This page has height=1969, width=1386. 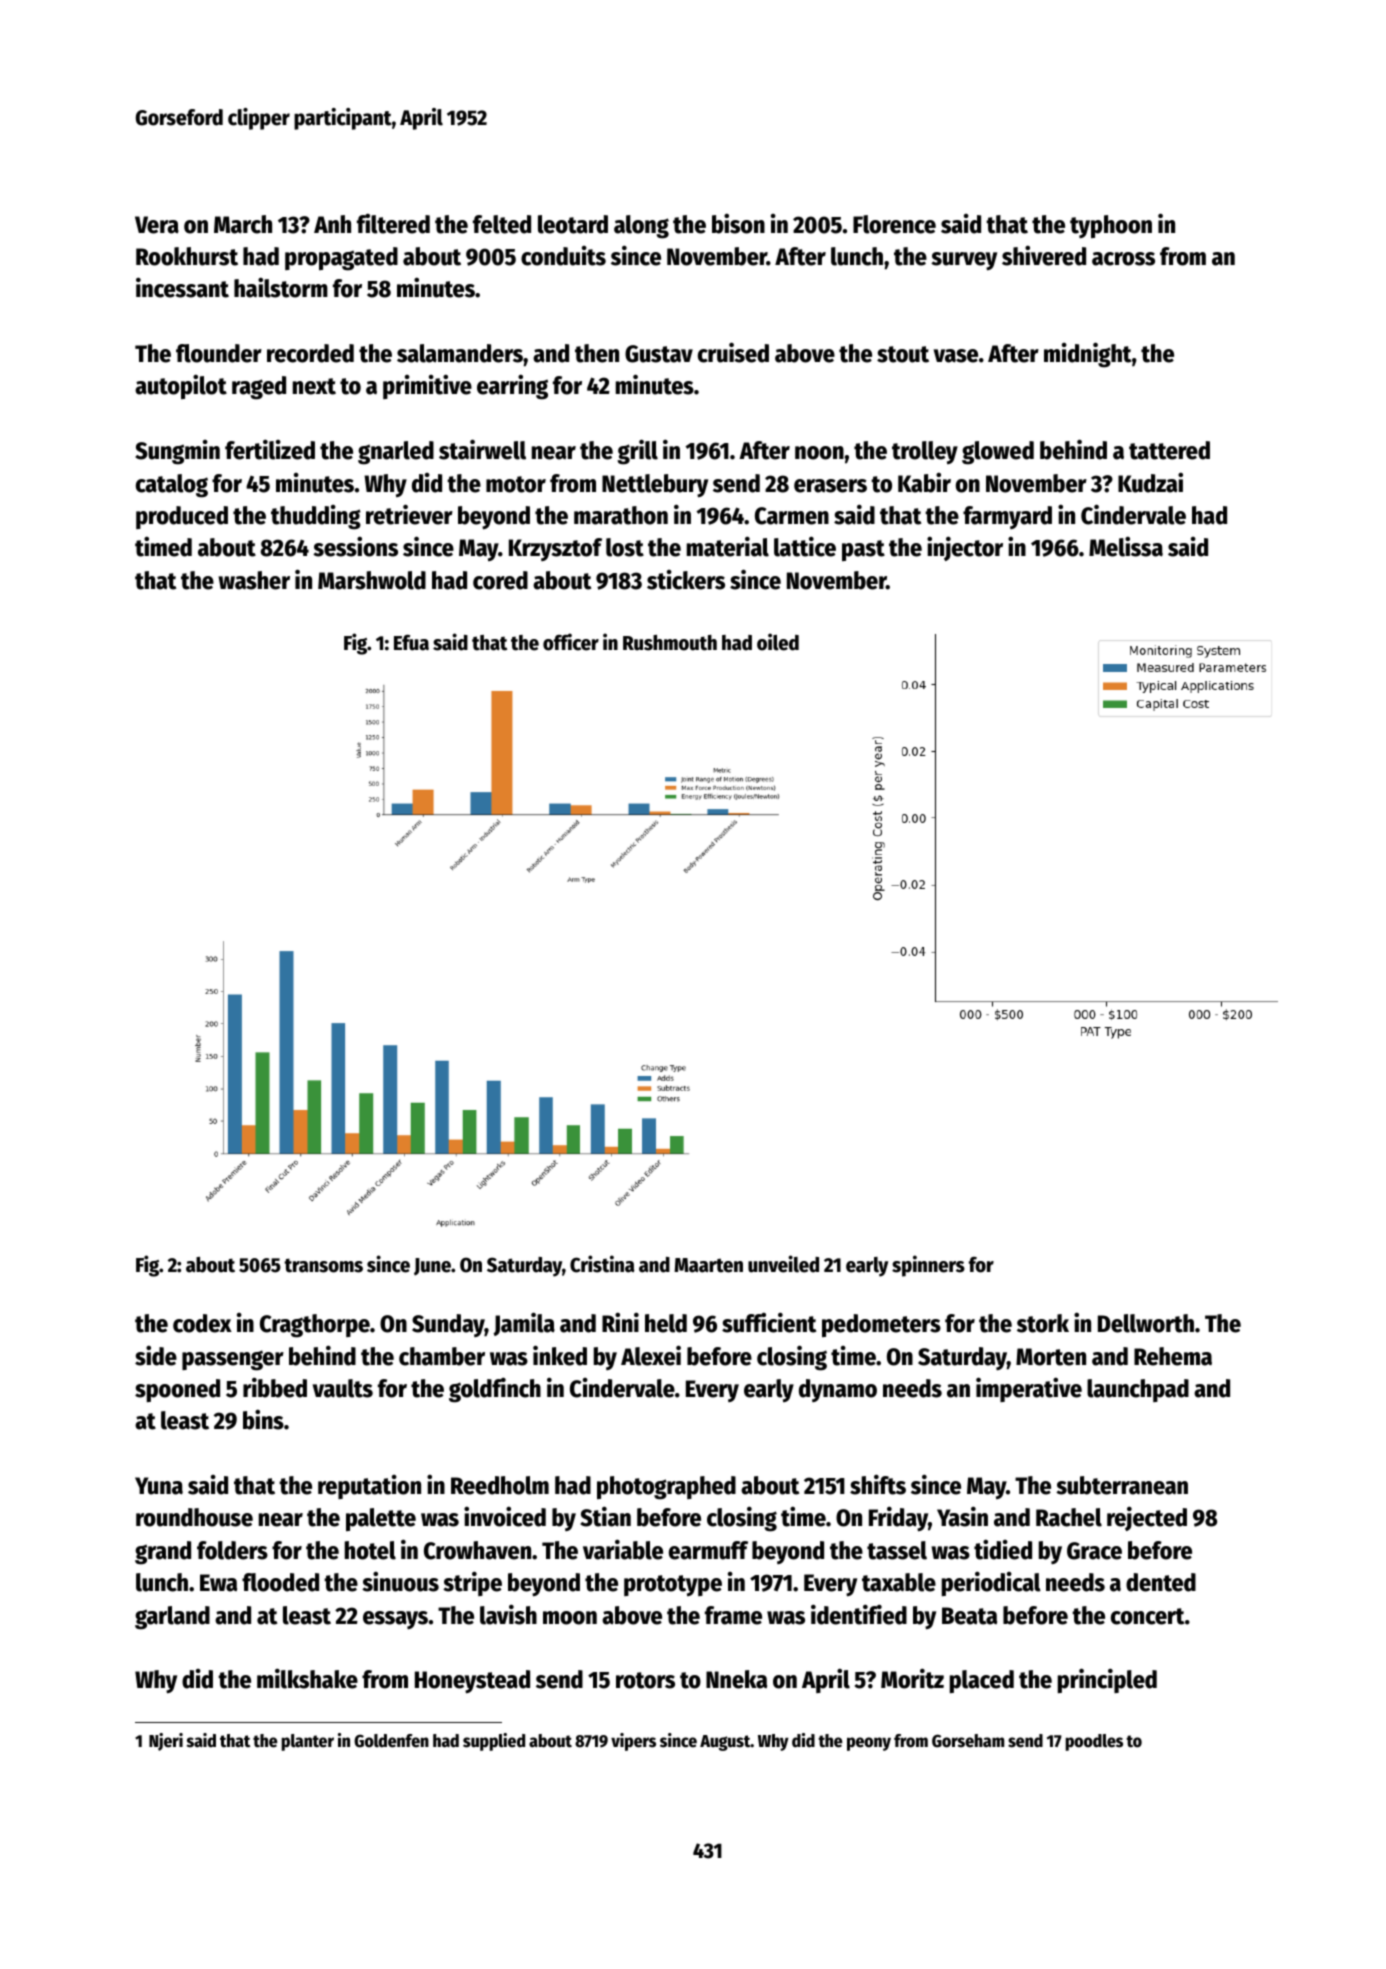 What do you see at coordinates (708, 1265) in the page?
I see `Maarten` at bounding box center [708, 1265].
